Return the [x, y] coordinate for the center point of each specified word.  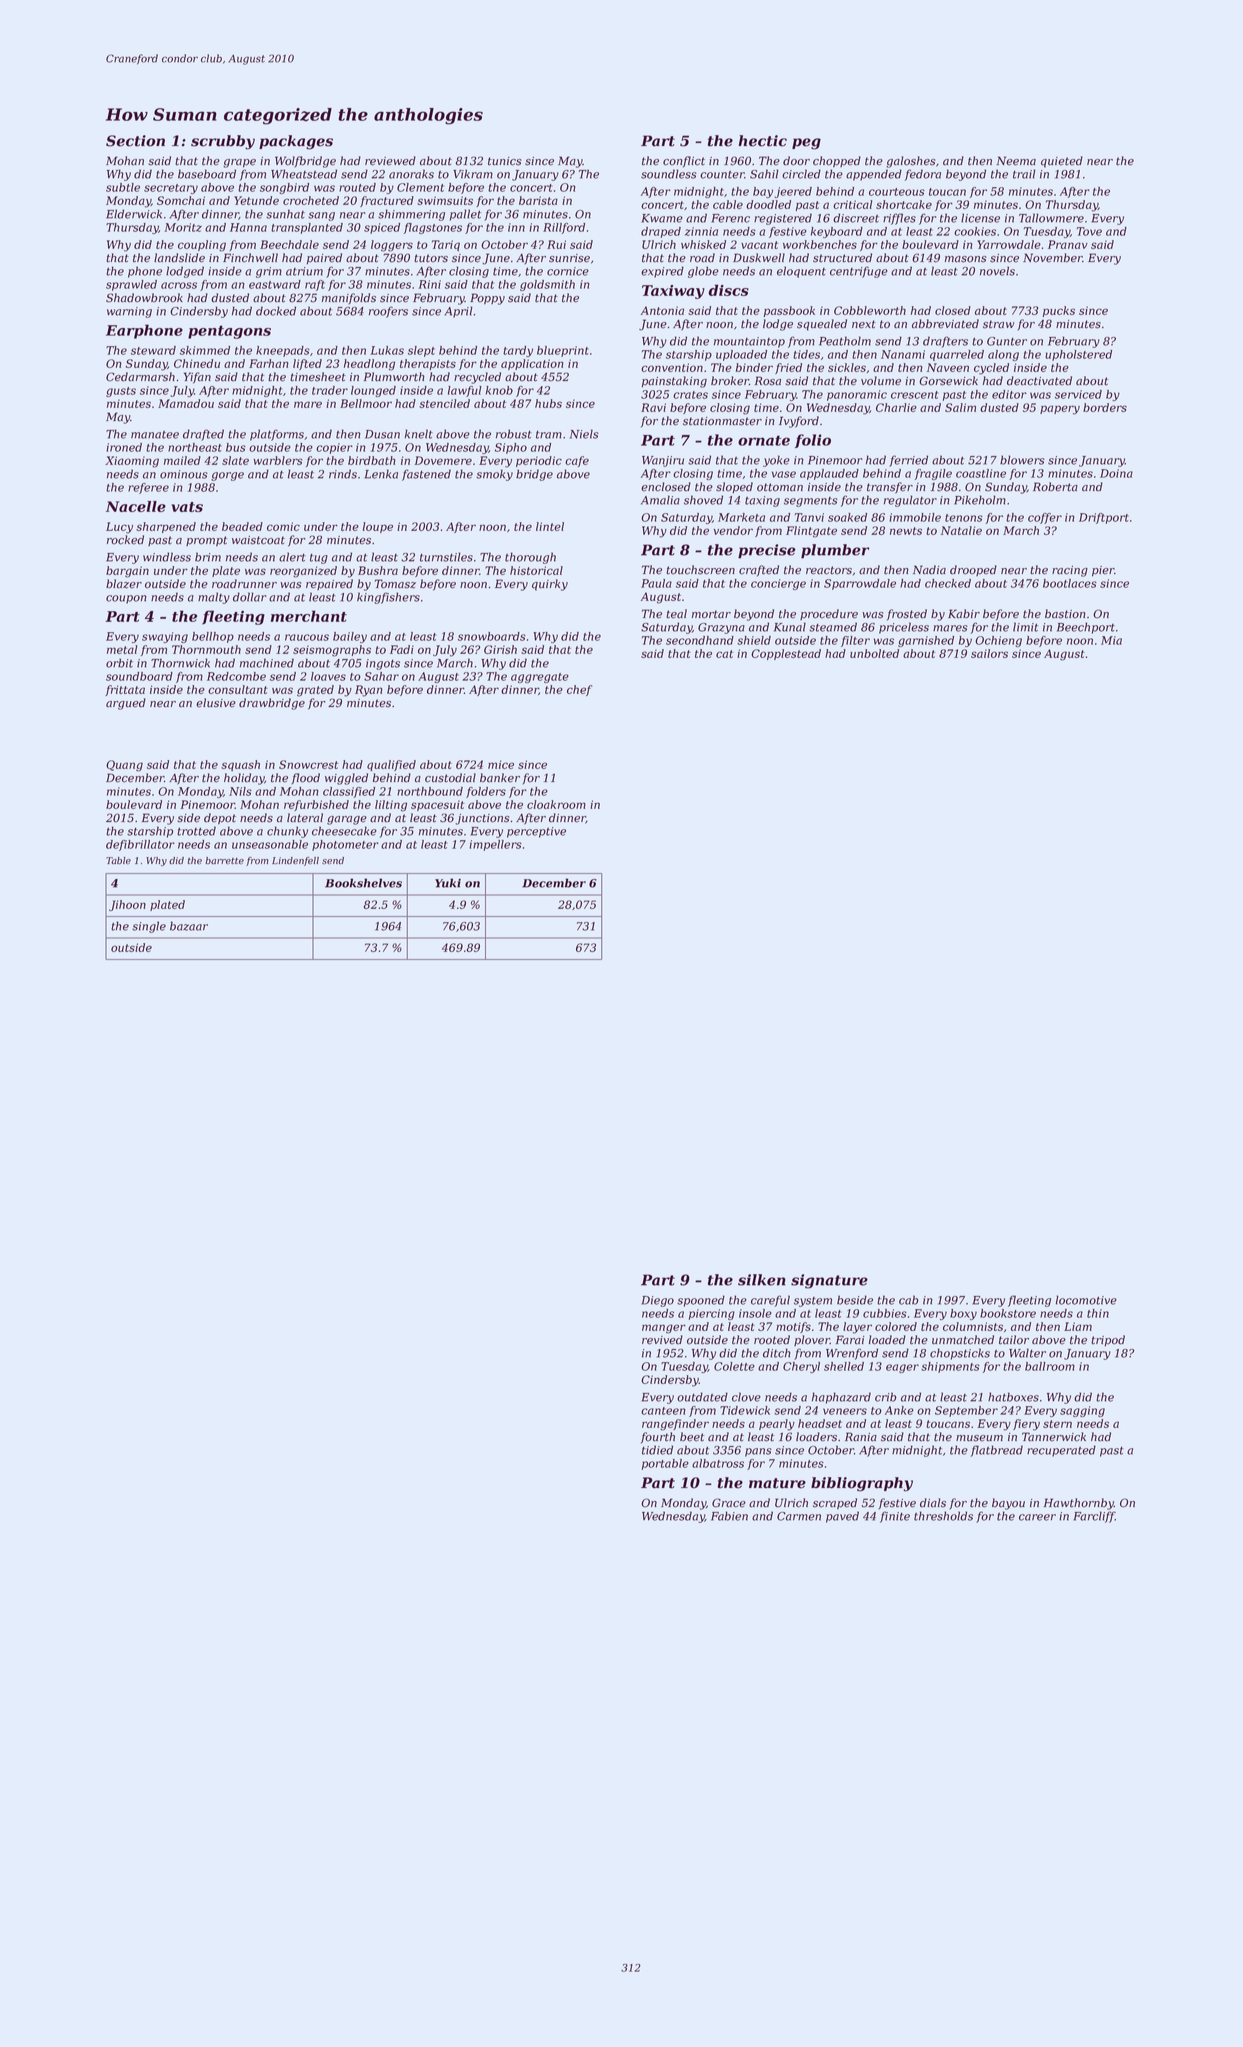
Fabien [729, 1516]
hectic [763, 141]
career [1037, 1517]
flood [305, 779]
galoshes [911, 162]
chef [579, 690]
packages [296, 142]
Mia [1111, 640]
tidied [657, 1450]
